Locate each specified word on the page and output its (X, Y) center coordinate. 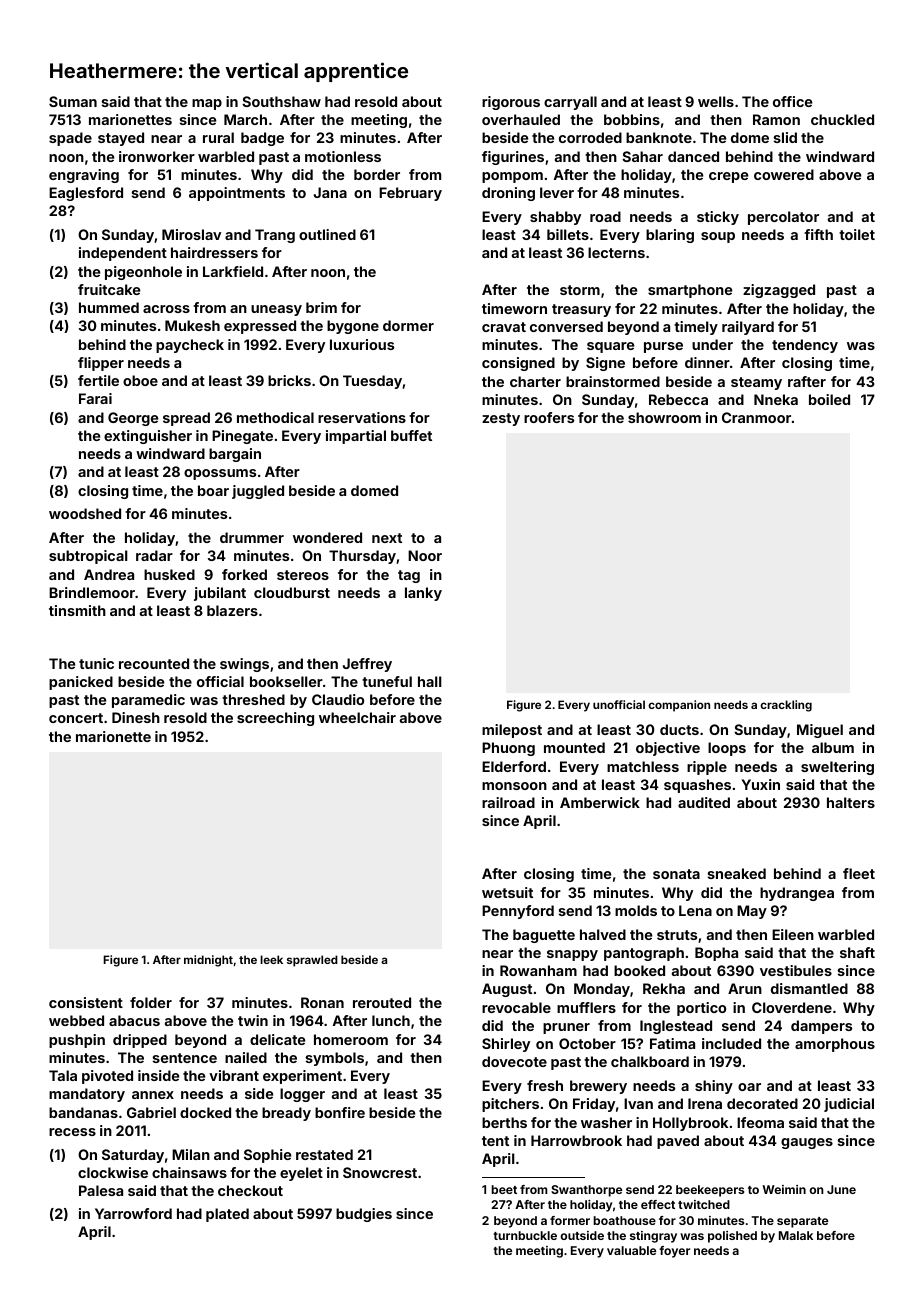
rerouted (382, 1002)
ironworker (157, 156)
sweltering (837, 768)
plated (227, 1215)
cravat (504, 327)
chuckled (842, 119)
